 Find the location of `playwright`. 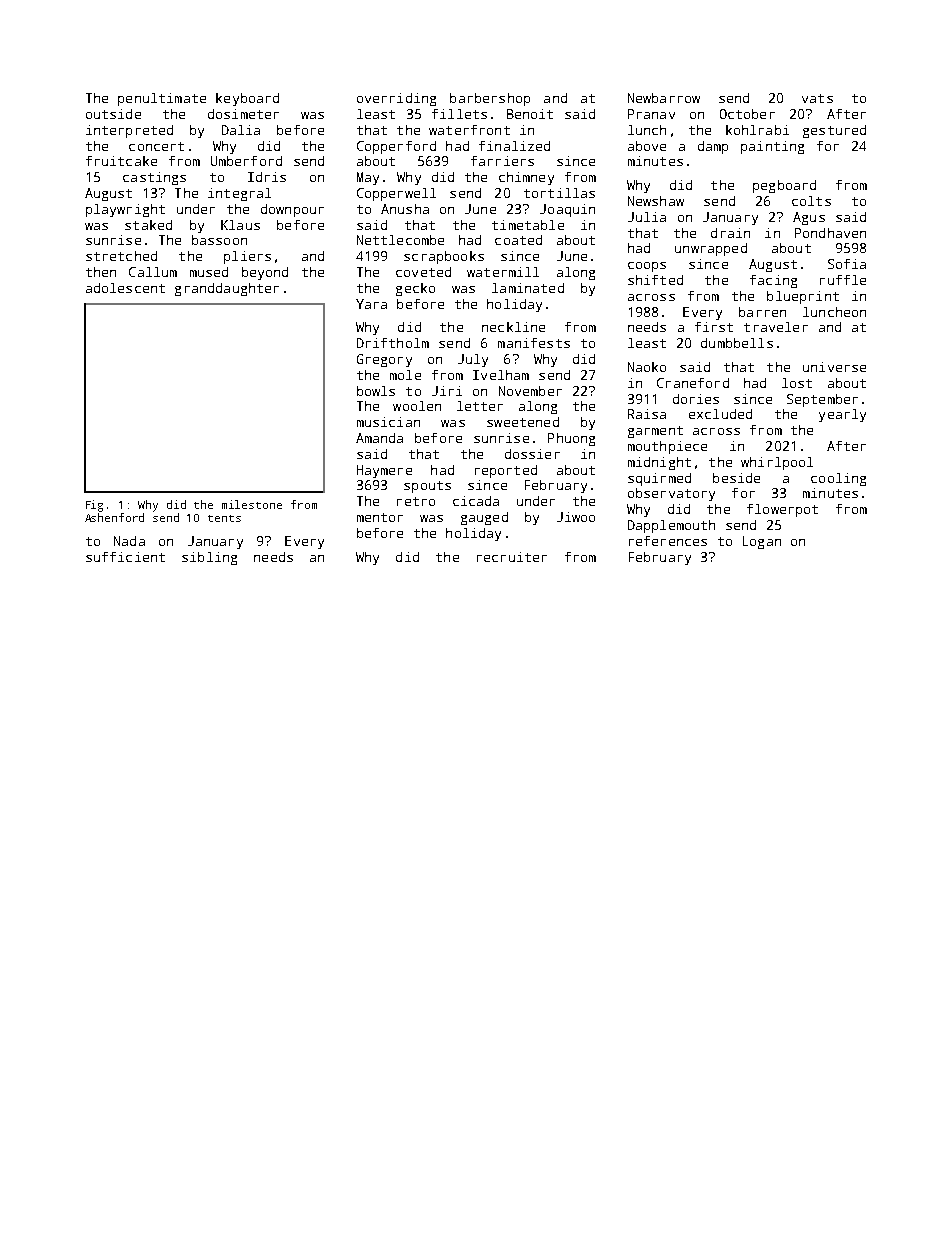

playwright is located at coordinates (125, 210).
